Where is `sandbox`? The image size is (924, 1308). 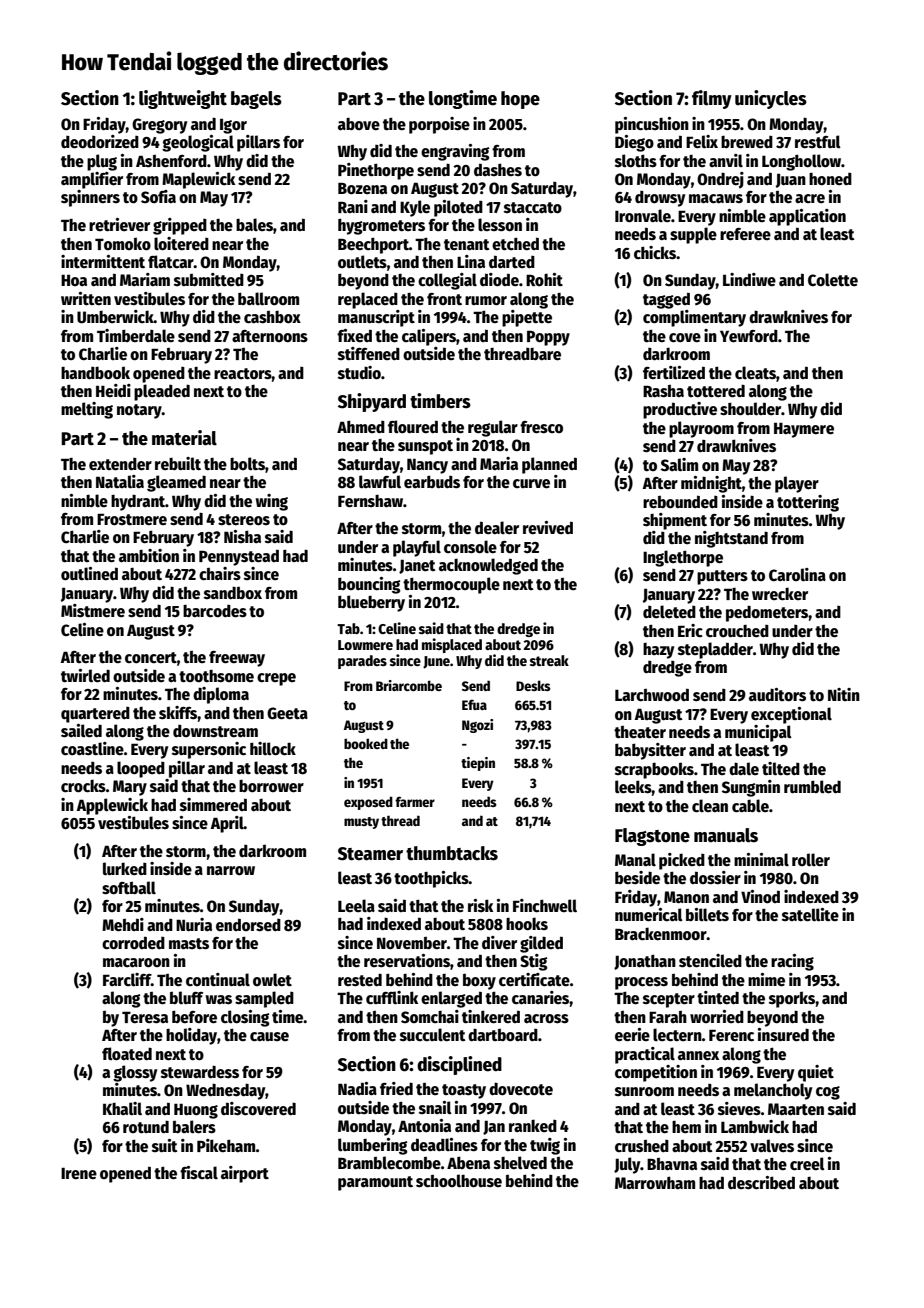
sandbox is located at coordinates (233, 592).
